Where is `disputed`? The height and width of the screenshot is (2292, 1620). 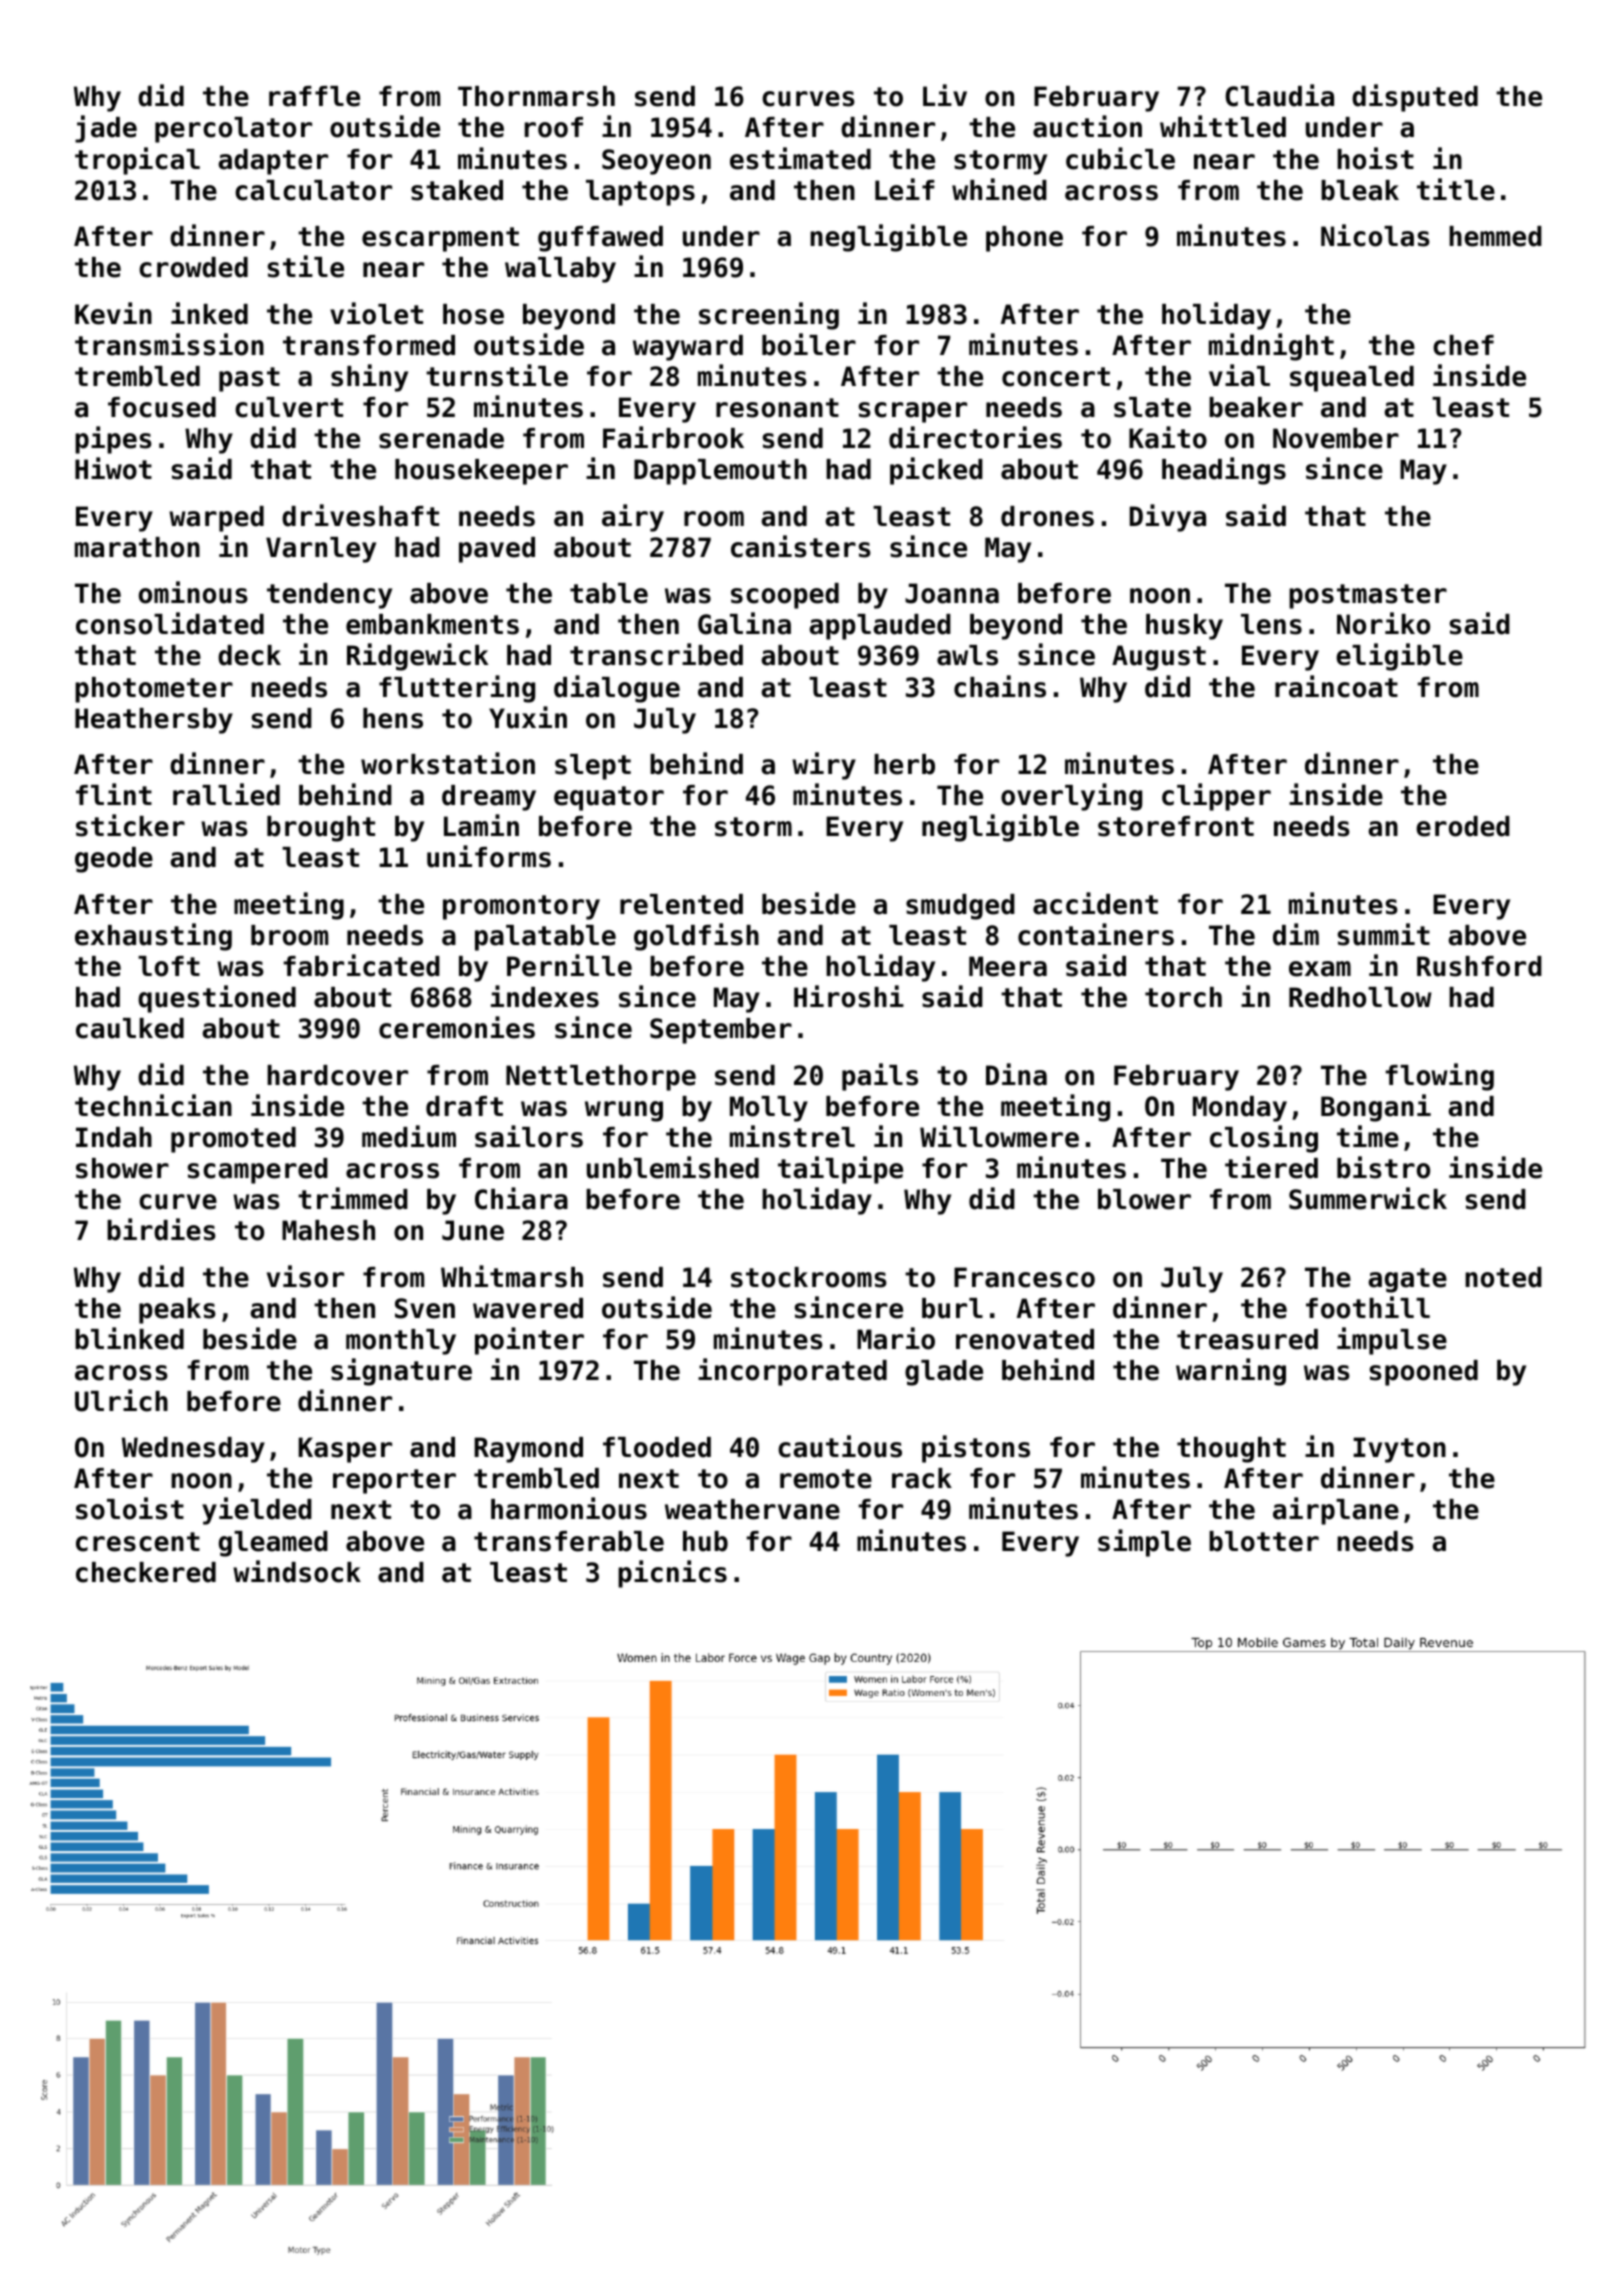
disputed is located at coordinates (1415, 98).
